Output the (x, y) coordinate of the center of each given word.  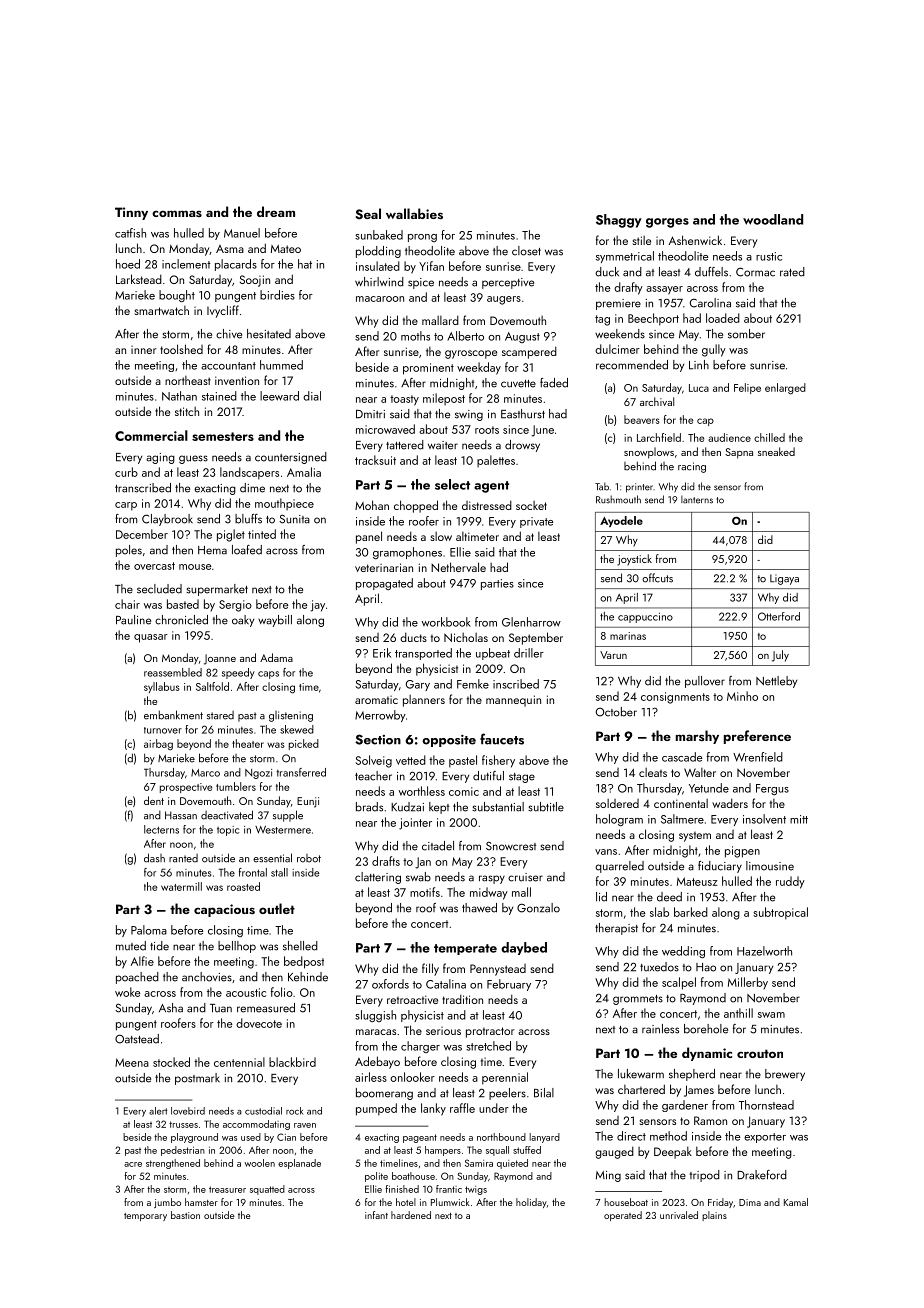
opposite (449, 741)
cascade (682, 757)
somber (746, 334)
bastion (185, 1215)
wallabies (414, 213)
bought (177, 296)
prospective (186, 788)
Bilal (544, 1093)
